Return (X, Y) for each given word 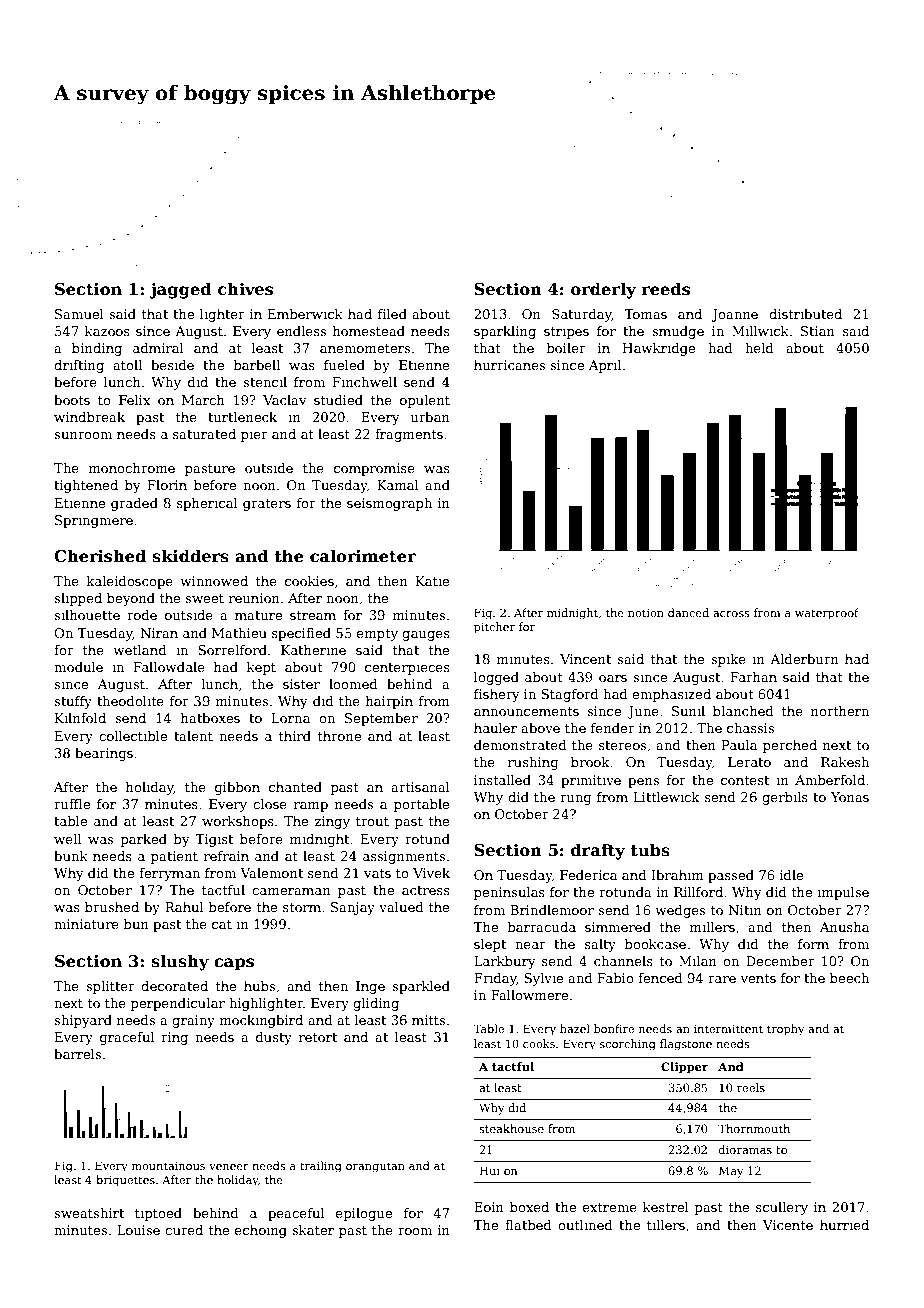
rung (576, 800)
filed (392, 314)
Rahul (184, 907)
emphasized (671, 695)
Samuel (79, 314)
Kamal (398, 485)
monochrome (132, 468)
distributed (805, 314)
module (78, 667)
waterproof (827, 614)
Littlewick (667, 797)
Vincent (585, 659)
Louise (138, 1230)
